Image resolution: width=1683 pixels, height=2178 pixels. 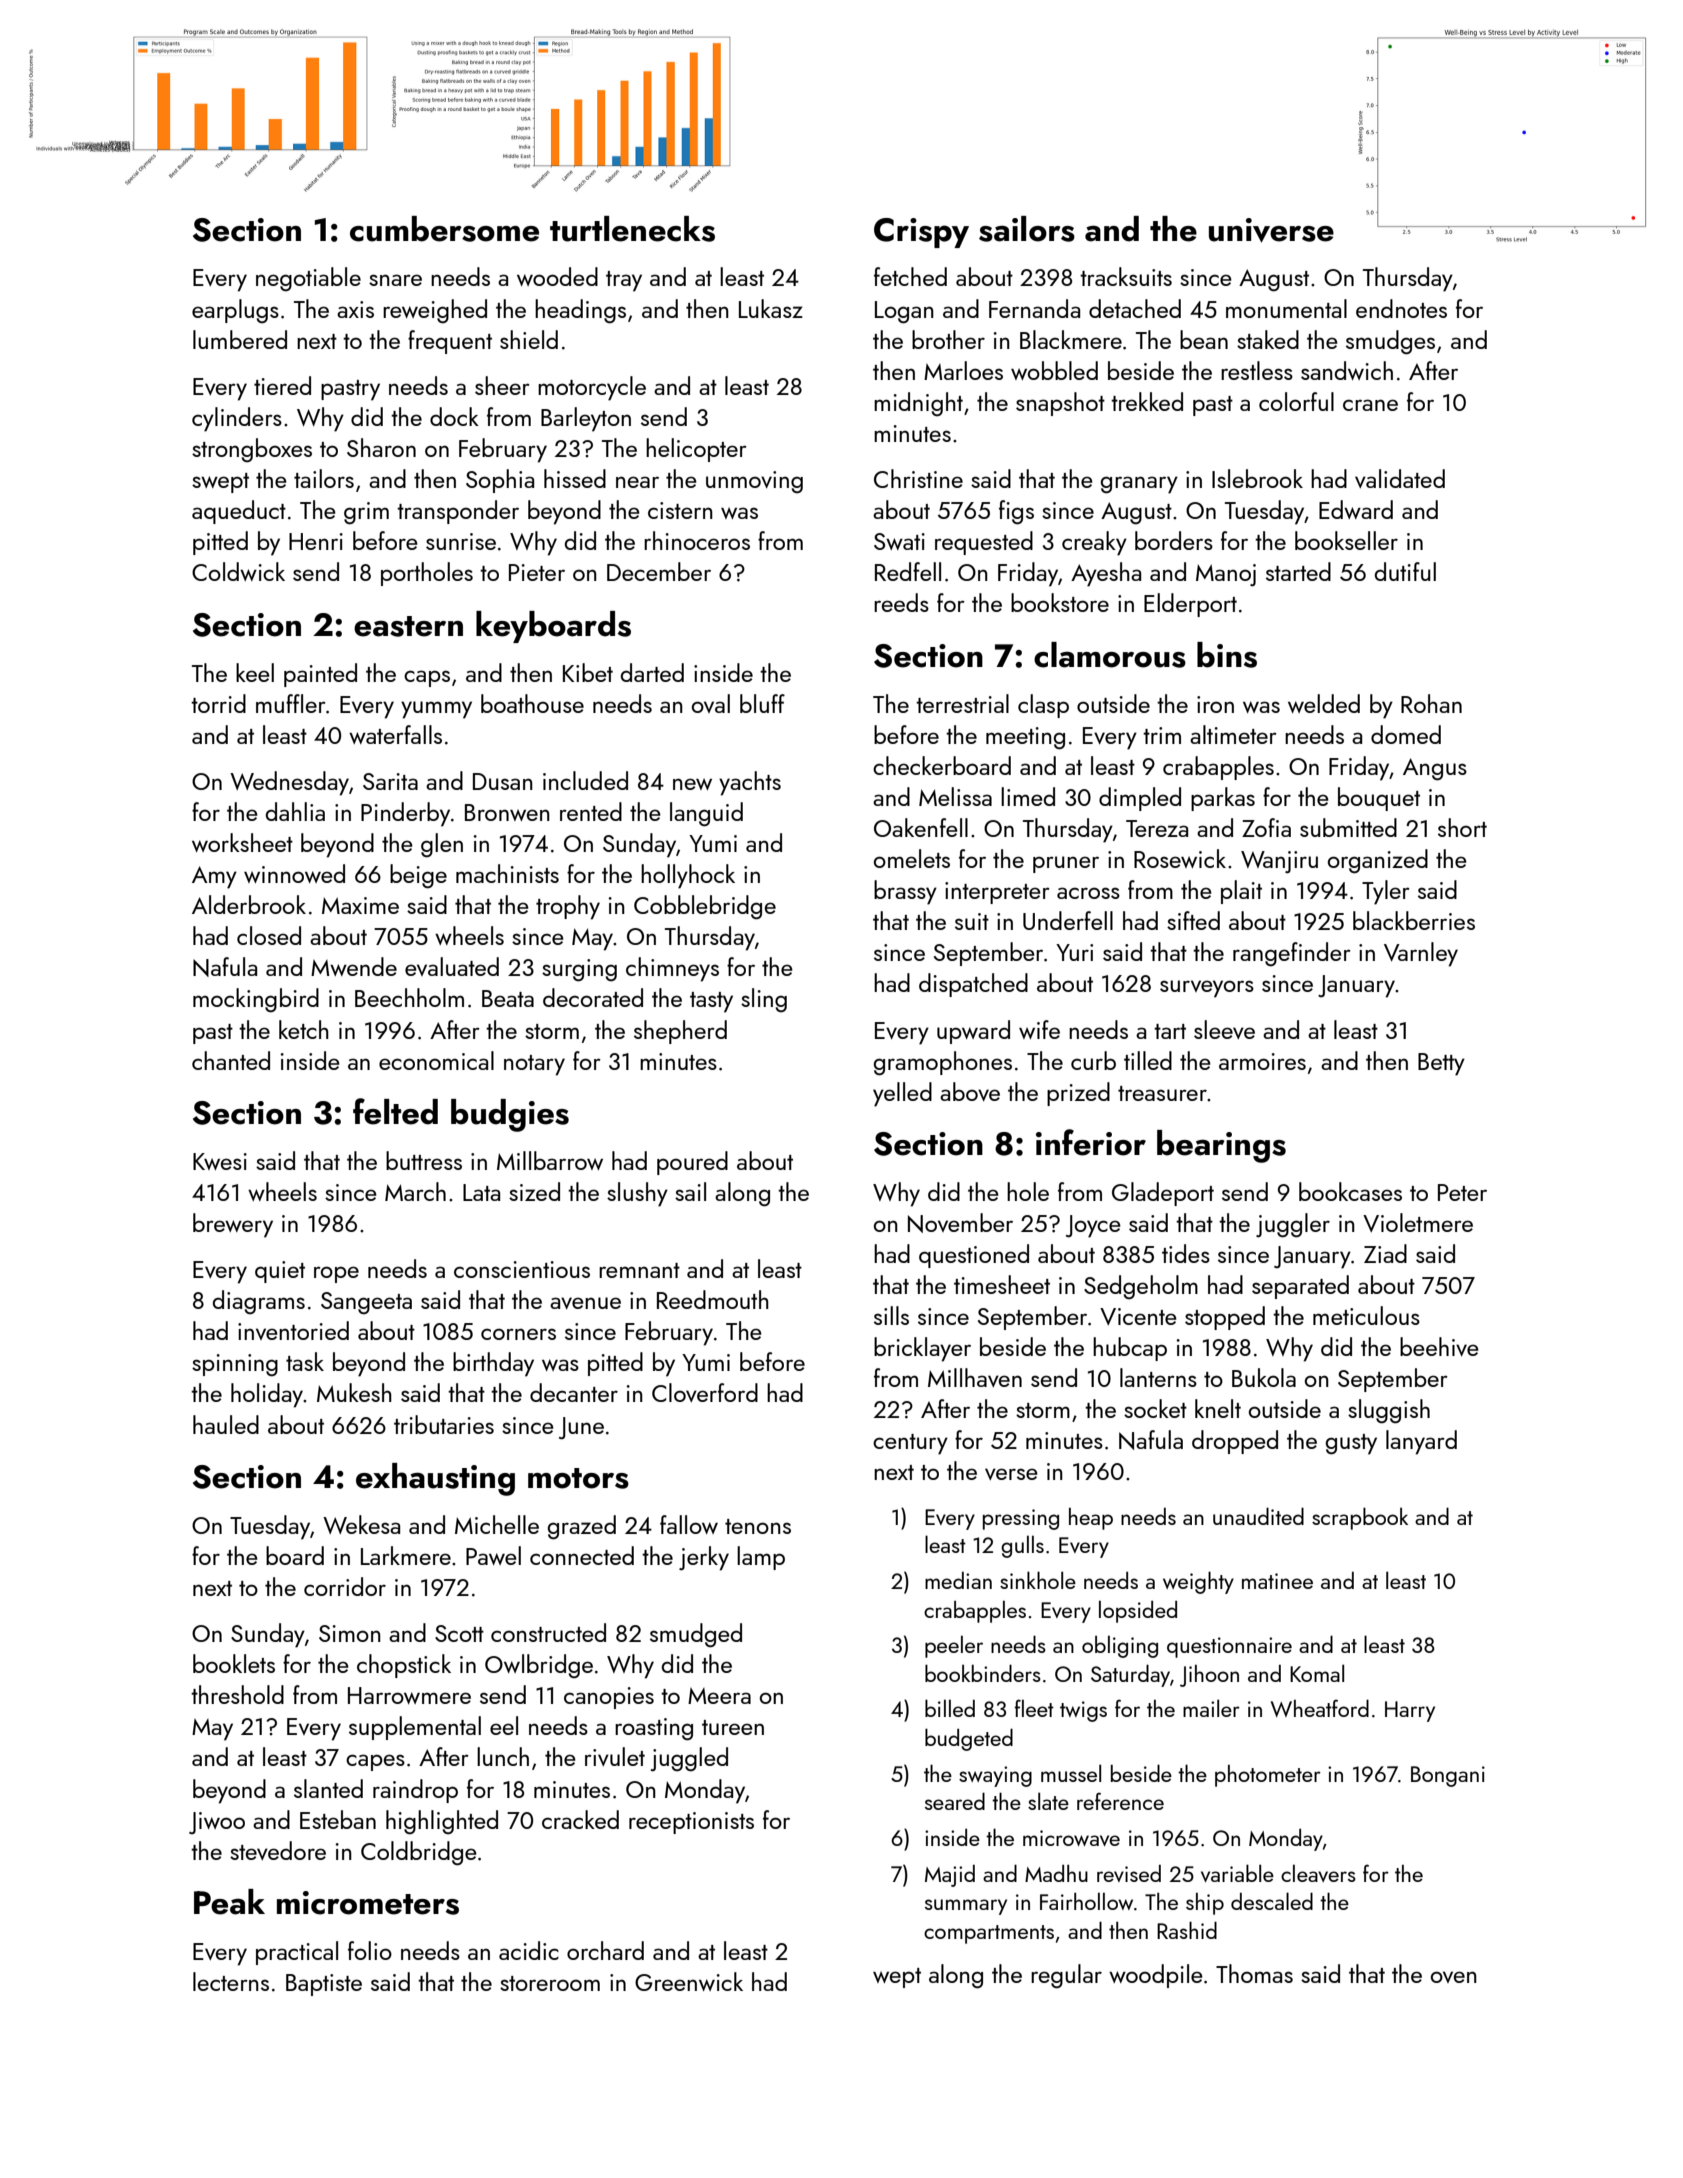 I want to click on omelets, so click(x=912, y=858).
